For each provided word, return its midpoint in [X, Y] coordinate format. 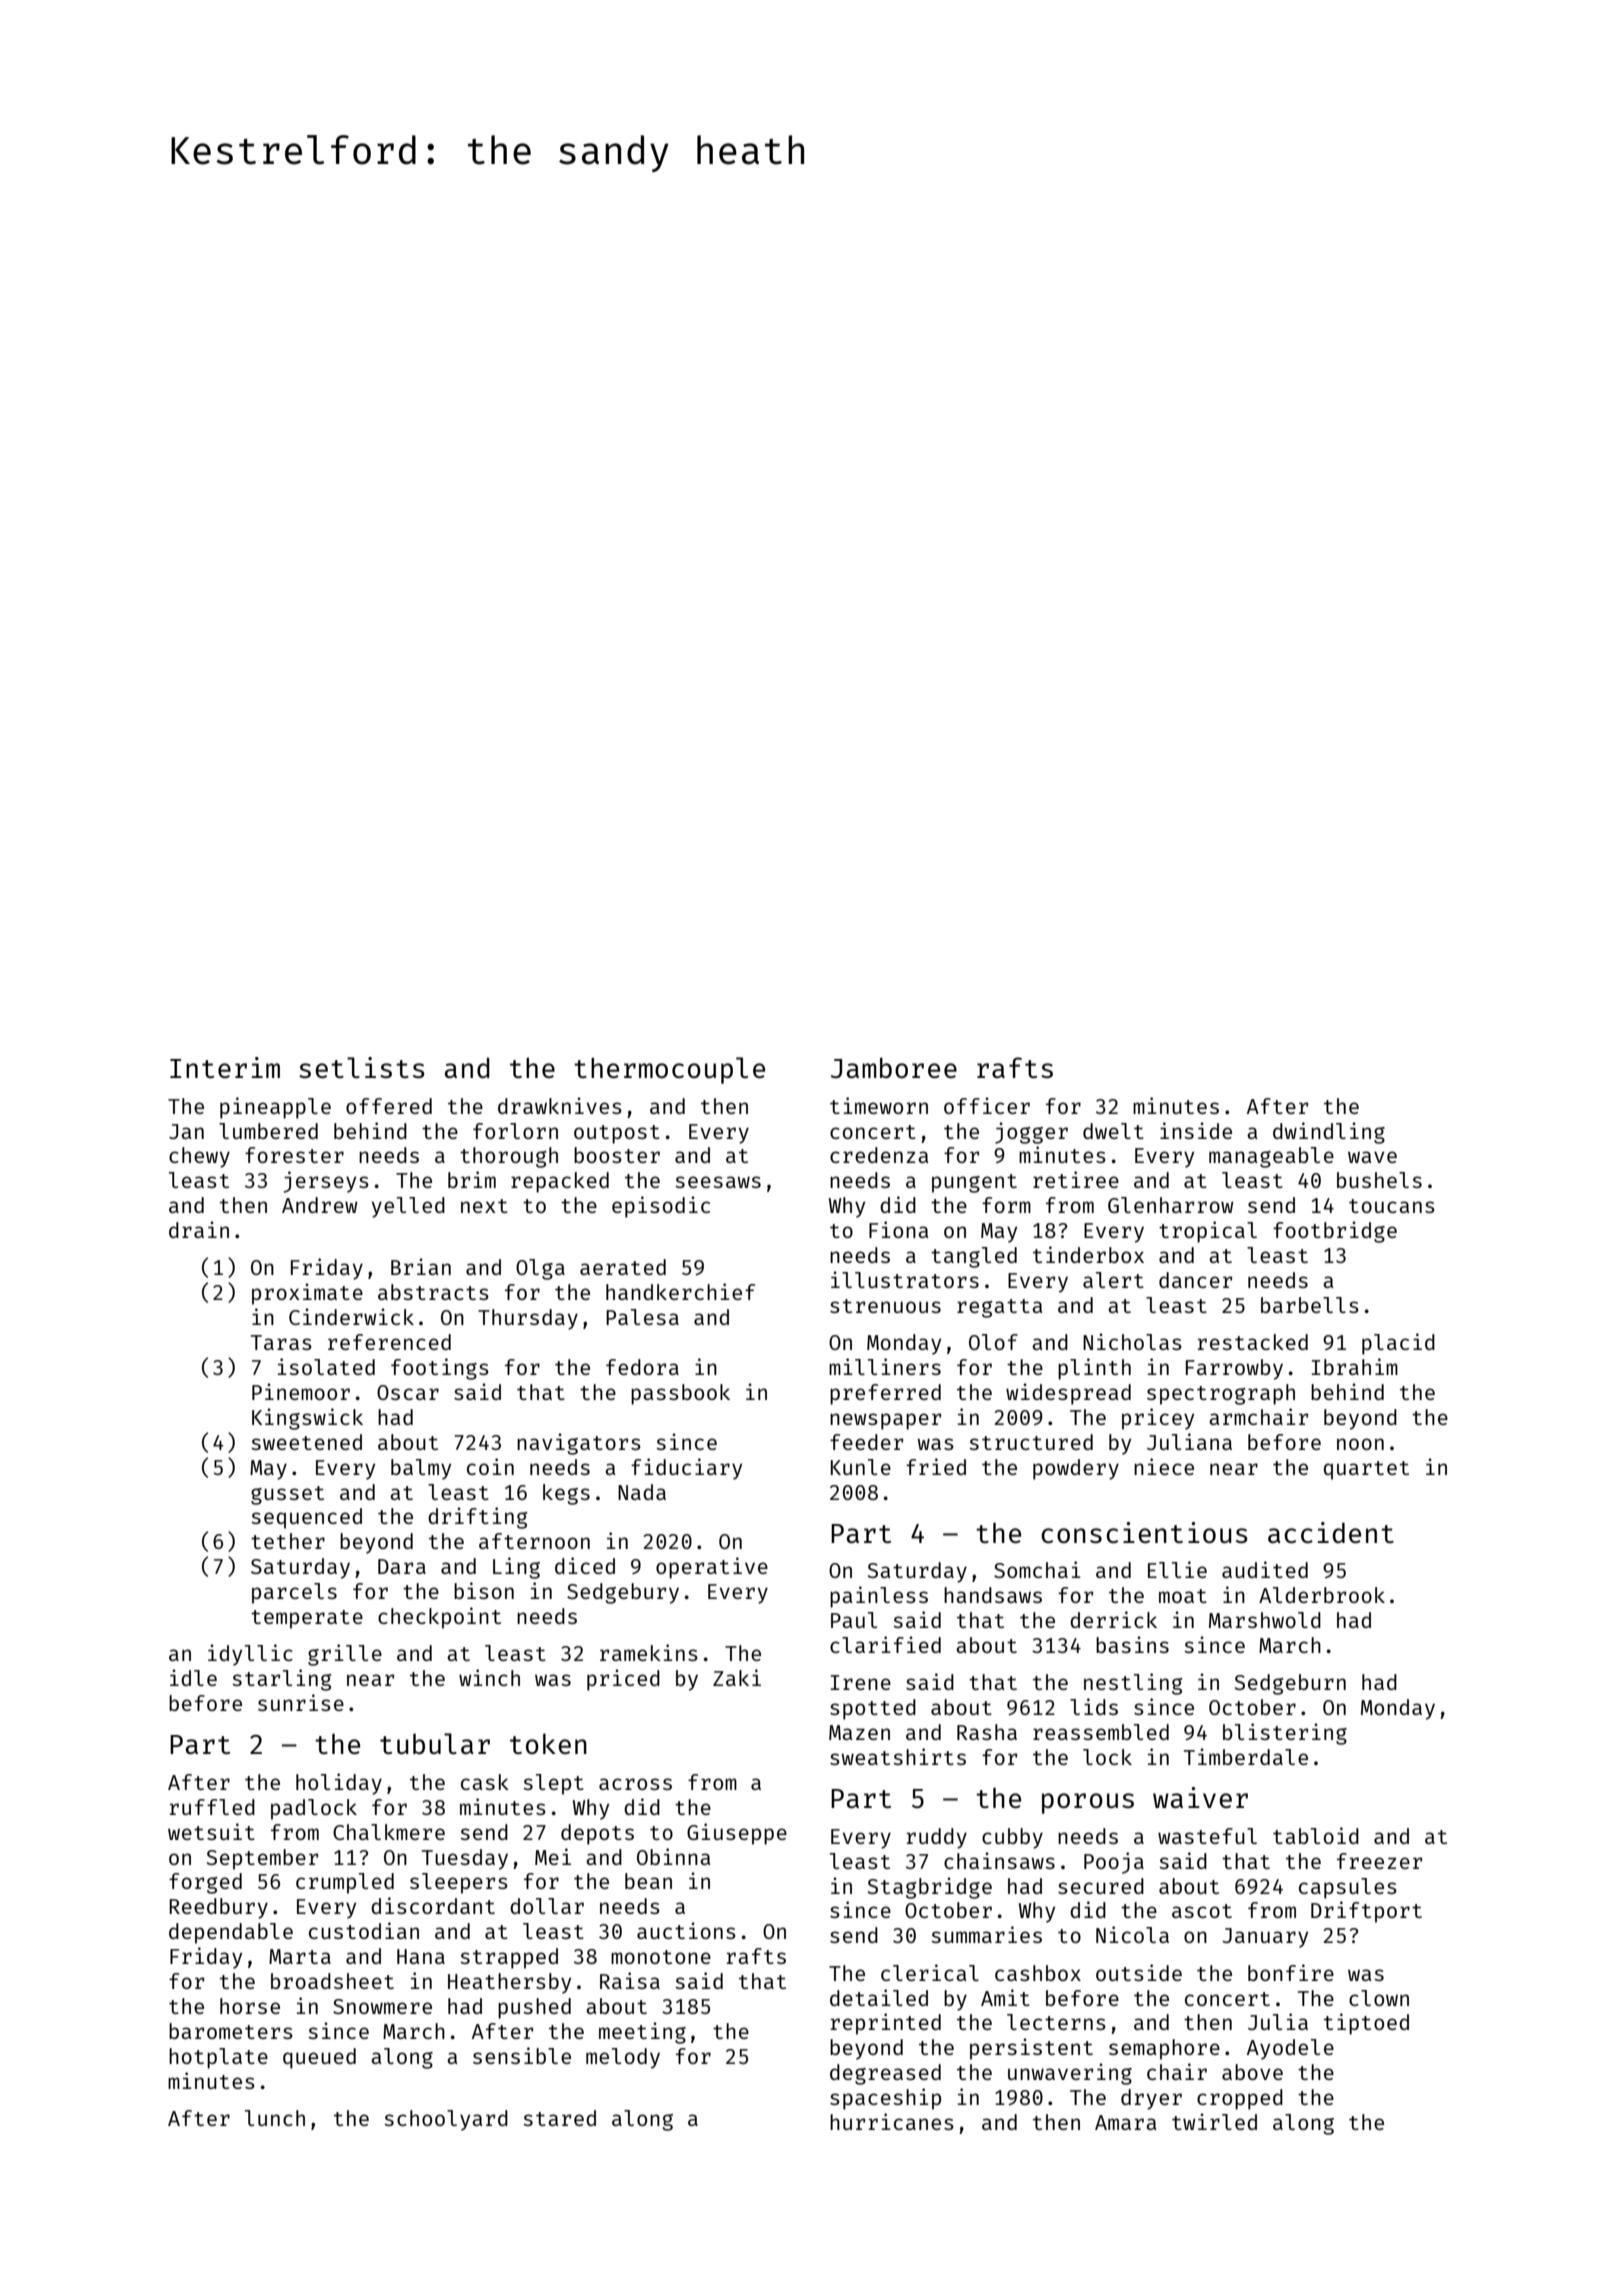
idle [193, 1677]
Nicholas [1132, 1341]
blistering [1285, 1734]
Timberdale [1246, 1756]
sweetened [306, 1442]
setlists [362, 1067]
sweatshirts [898, 1756]
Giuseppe [737, 1834]
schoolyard [446, 2120]
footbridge [1335, 1232]
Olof [993, 1342]
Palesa [642, 1317]
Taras [281, 1342]
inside [1196, 1130]
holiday [339, 1784]
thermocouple [669, 1070]
